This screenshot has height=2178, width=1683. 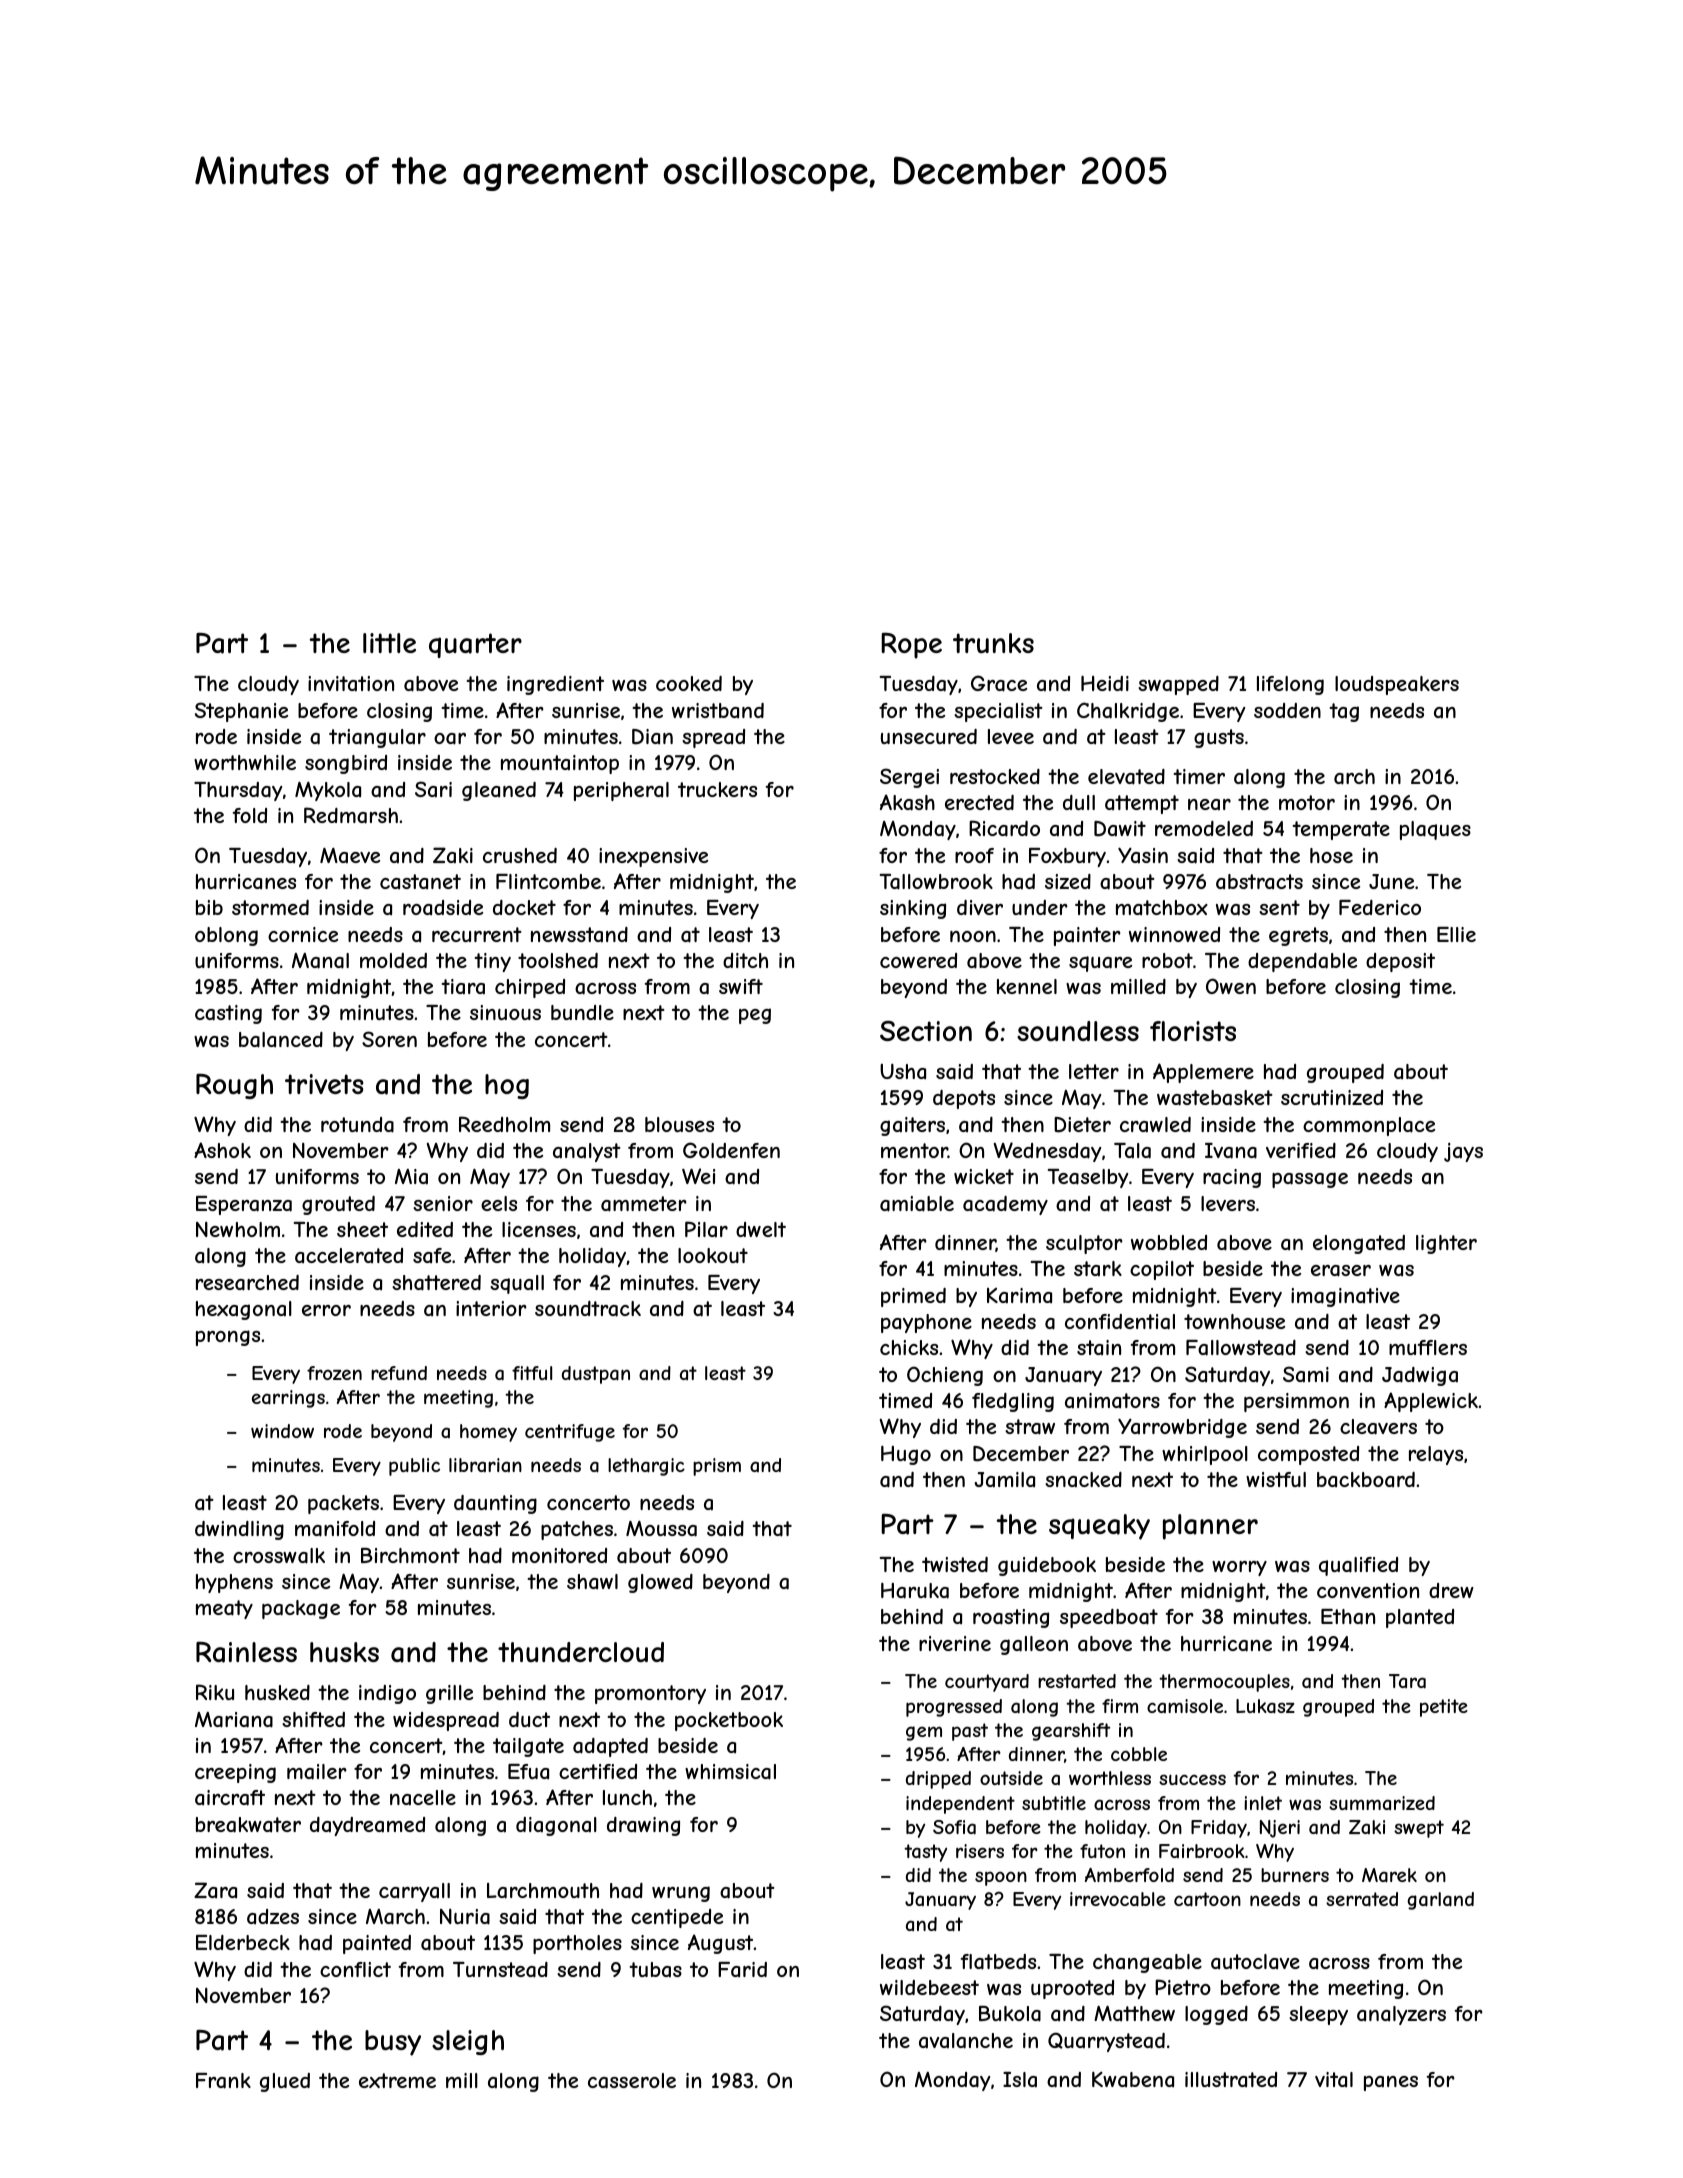 What do you see at coordinates (410, 1555) in the screenshot?
I see `Birchmont` at bounding box center [410, 1555].
